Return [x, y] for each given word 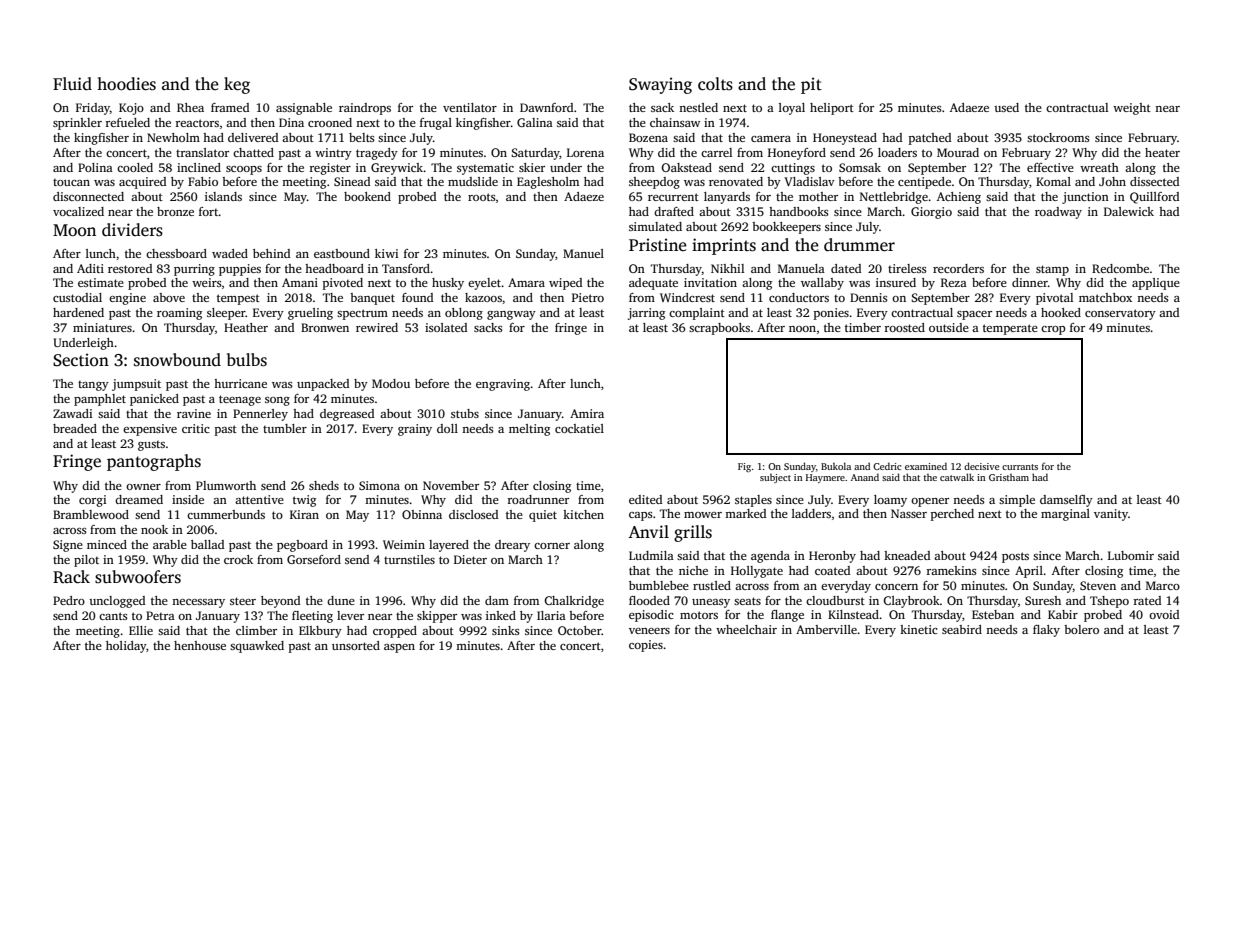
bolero [1081, 629]
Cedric [887, 466]
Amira [587, 413]
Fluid [72, 83]
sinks [506, 630]
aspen [399, 648]
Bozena [648, 137]
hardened [78, 312]
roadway [1058, 213]
